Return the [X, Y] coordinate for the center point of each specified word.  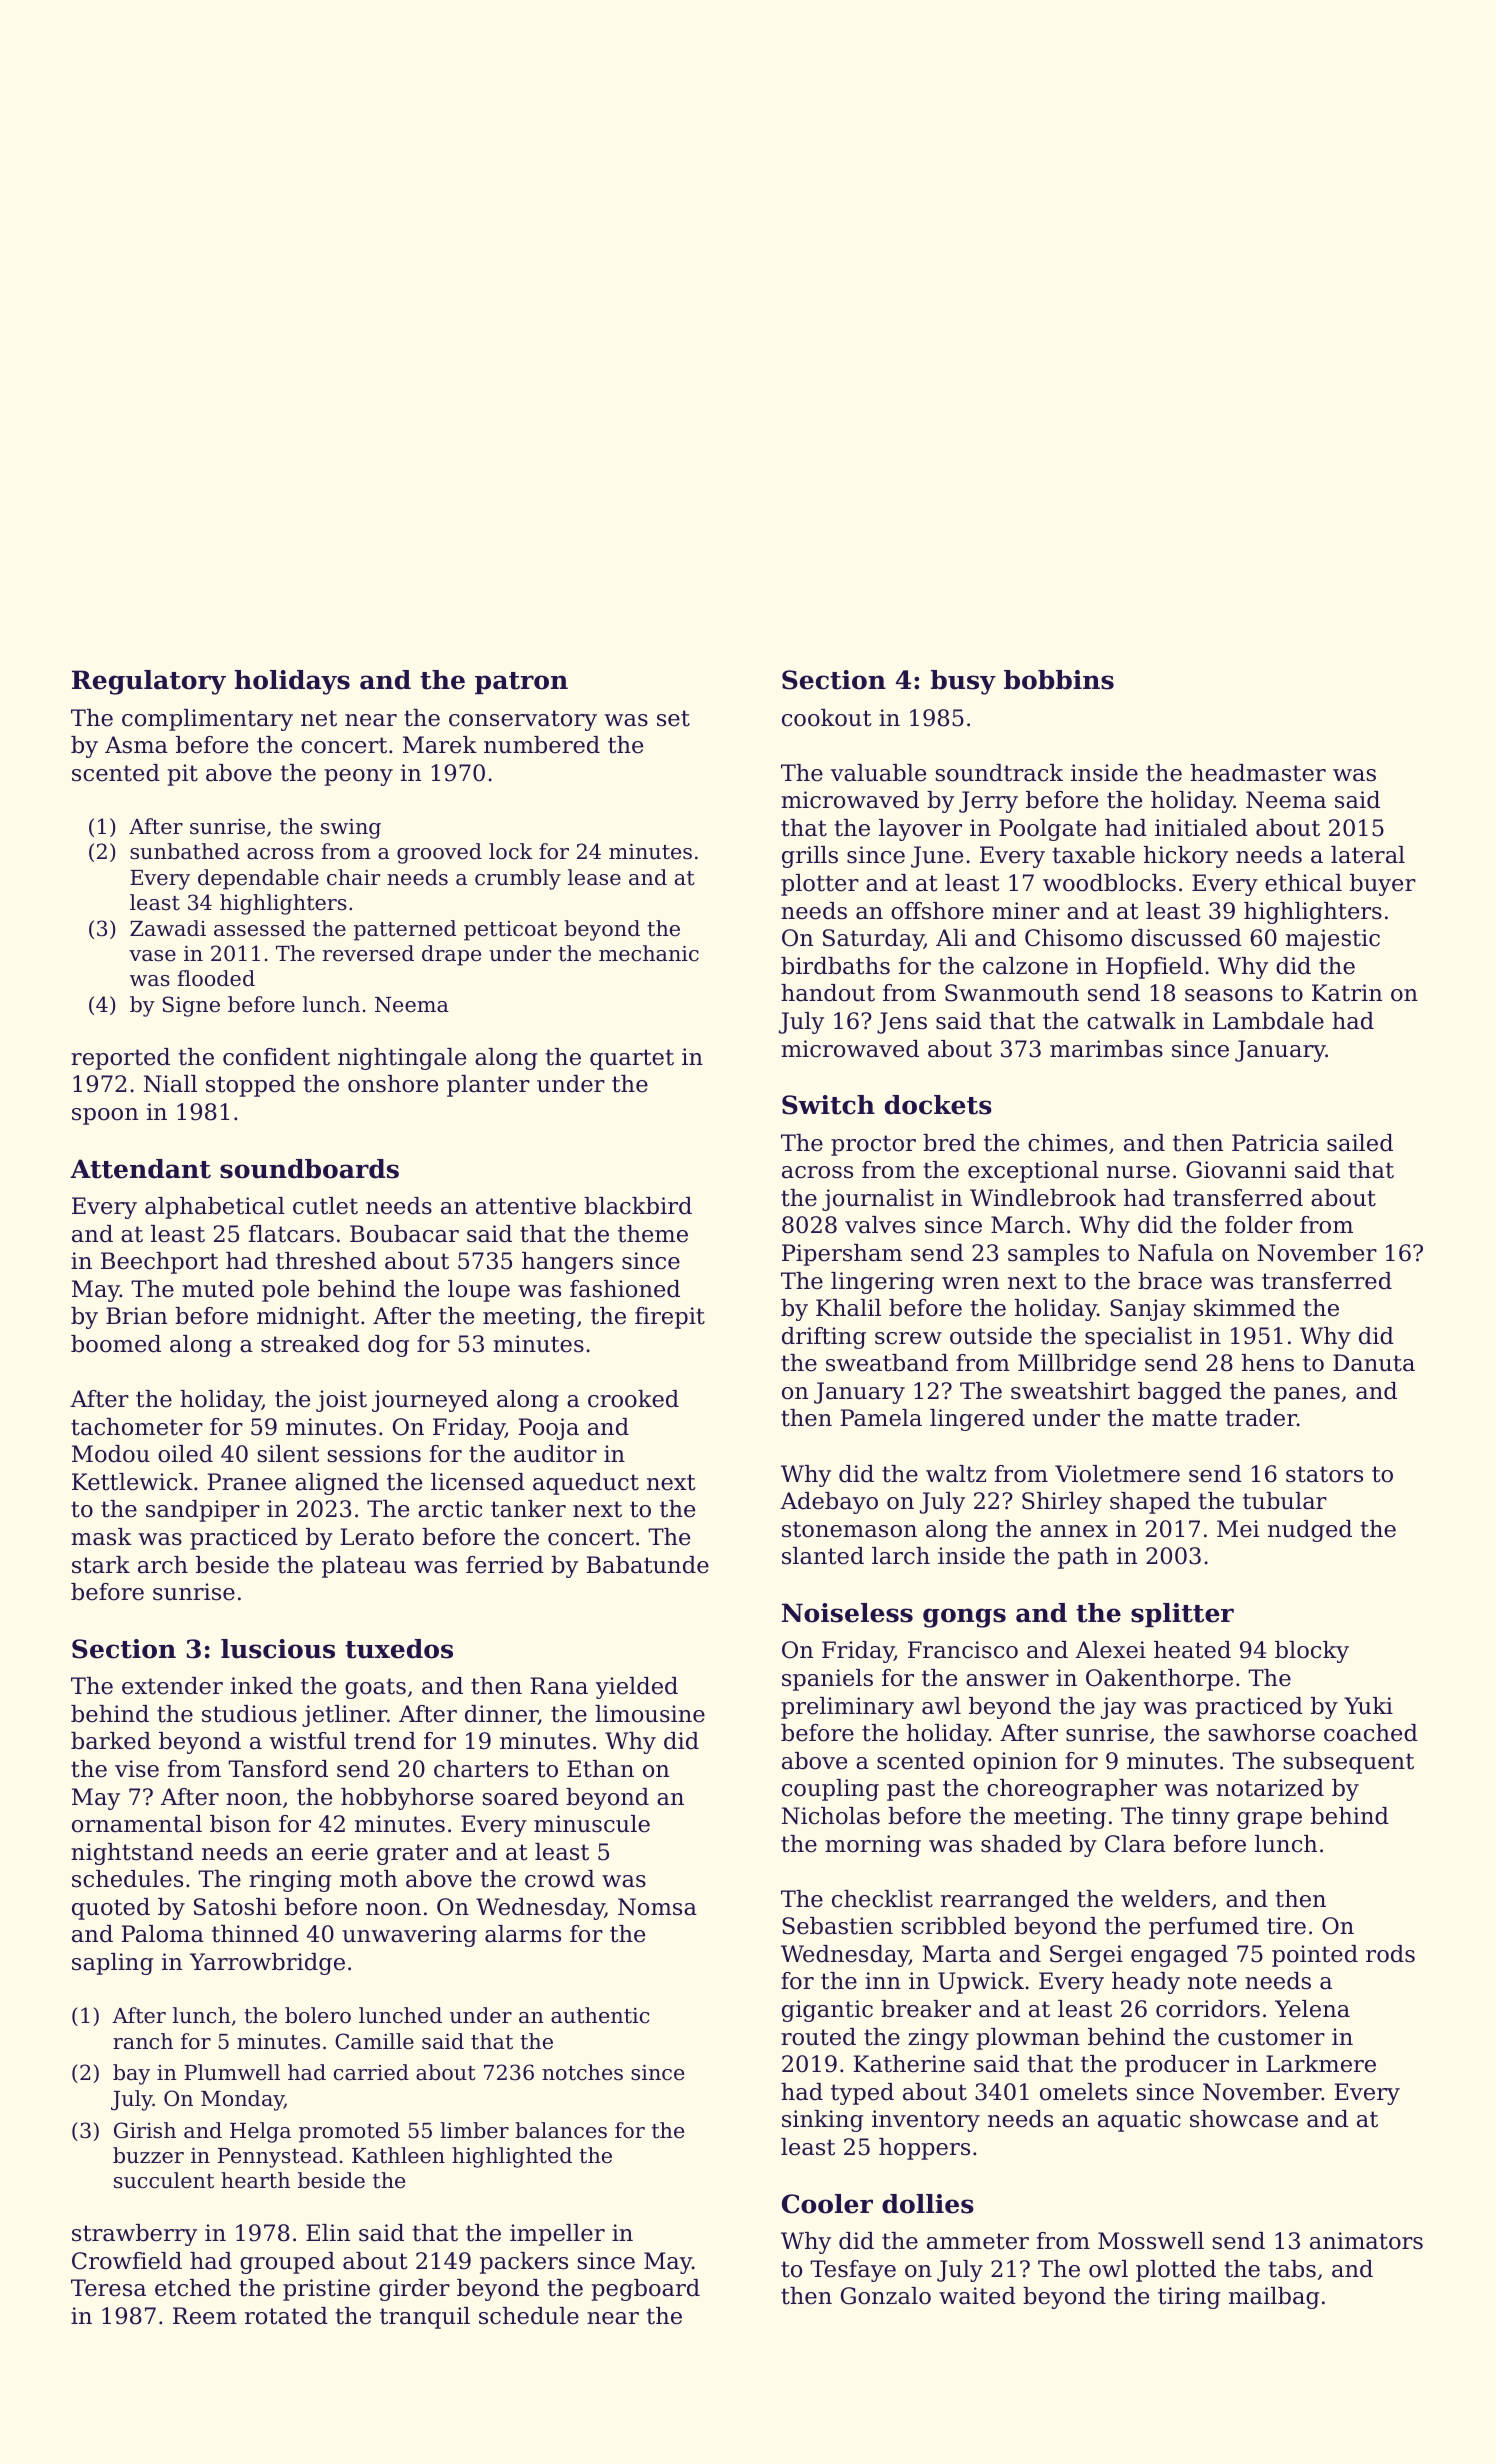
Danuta [1374, 1363]
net [319, 718]
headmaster [1258, 773]
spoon [105, 1116]
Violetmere [1117, 1474]
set [673, 718]
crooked [633, 1399]
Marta [956, 1954]
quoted [111, 1909]
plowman [1028, 2039]
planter [488, 1086]
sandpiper [203, 1511]
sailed [1360, 1143]
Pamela [881, 1418]
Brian [136, 1316]
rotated [286, 2316]
